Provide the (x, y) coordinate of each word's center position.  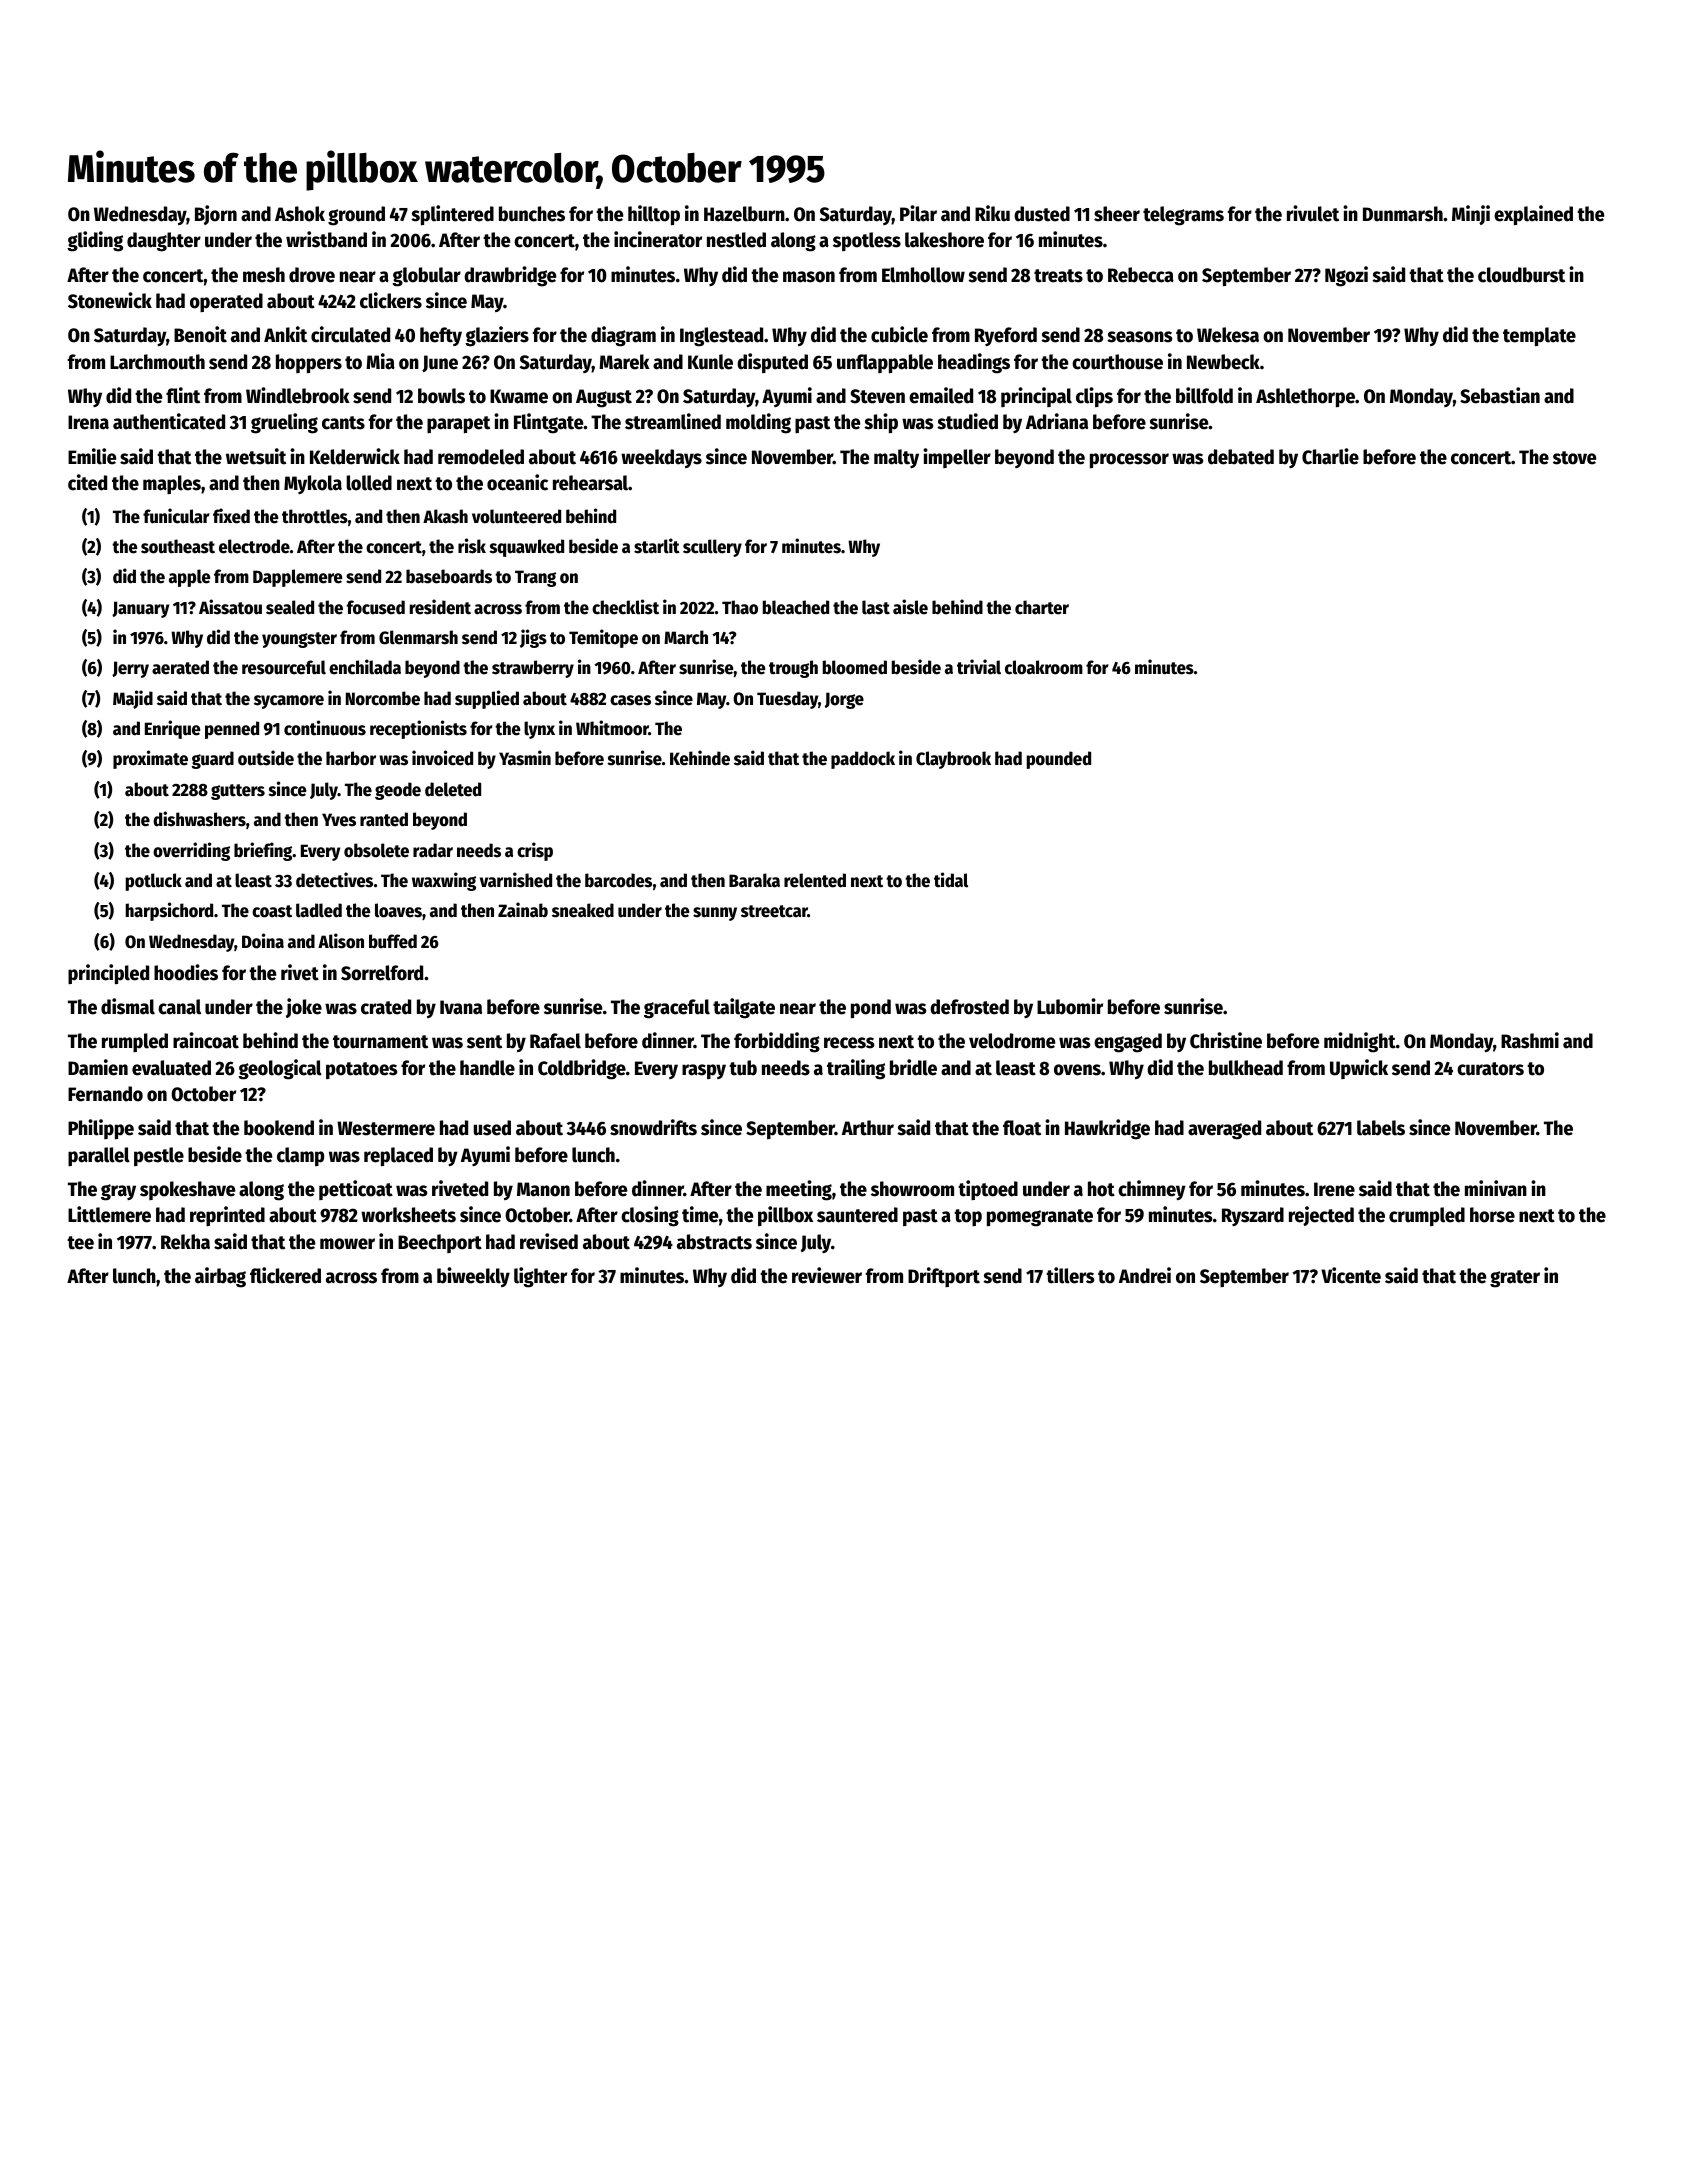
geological (280, 1069)
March (686, 637)
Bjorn (216, 215)
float (1022, 1128)
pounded (1059, 760)
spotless (867, 241)
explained (1533, 215)
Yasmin (525, 758)
